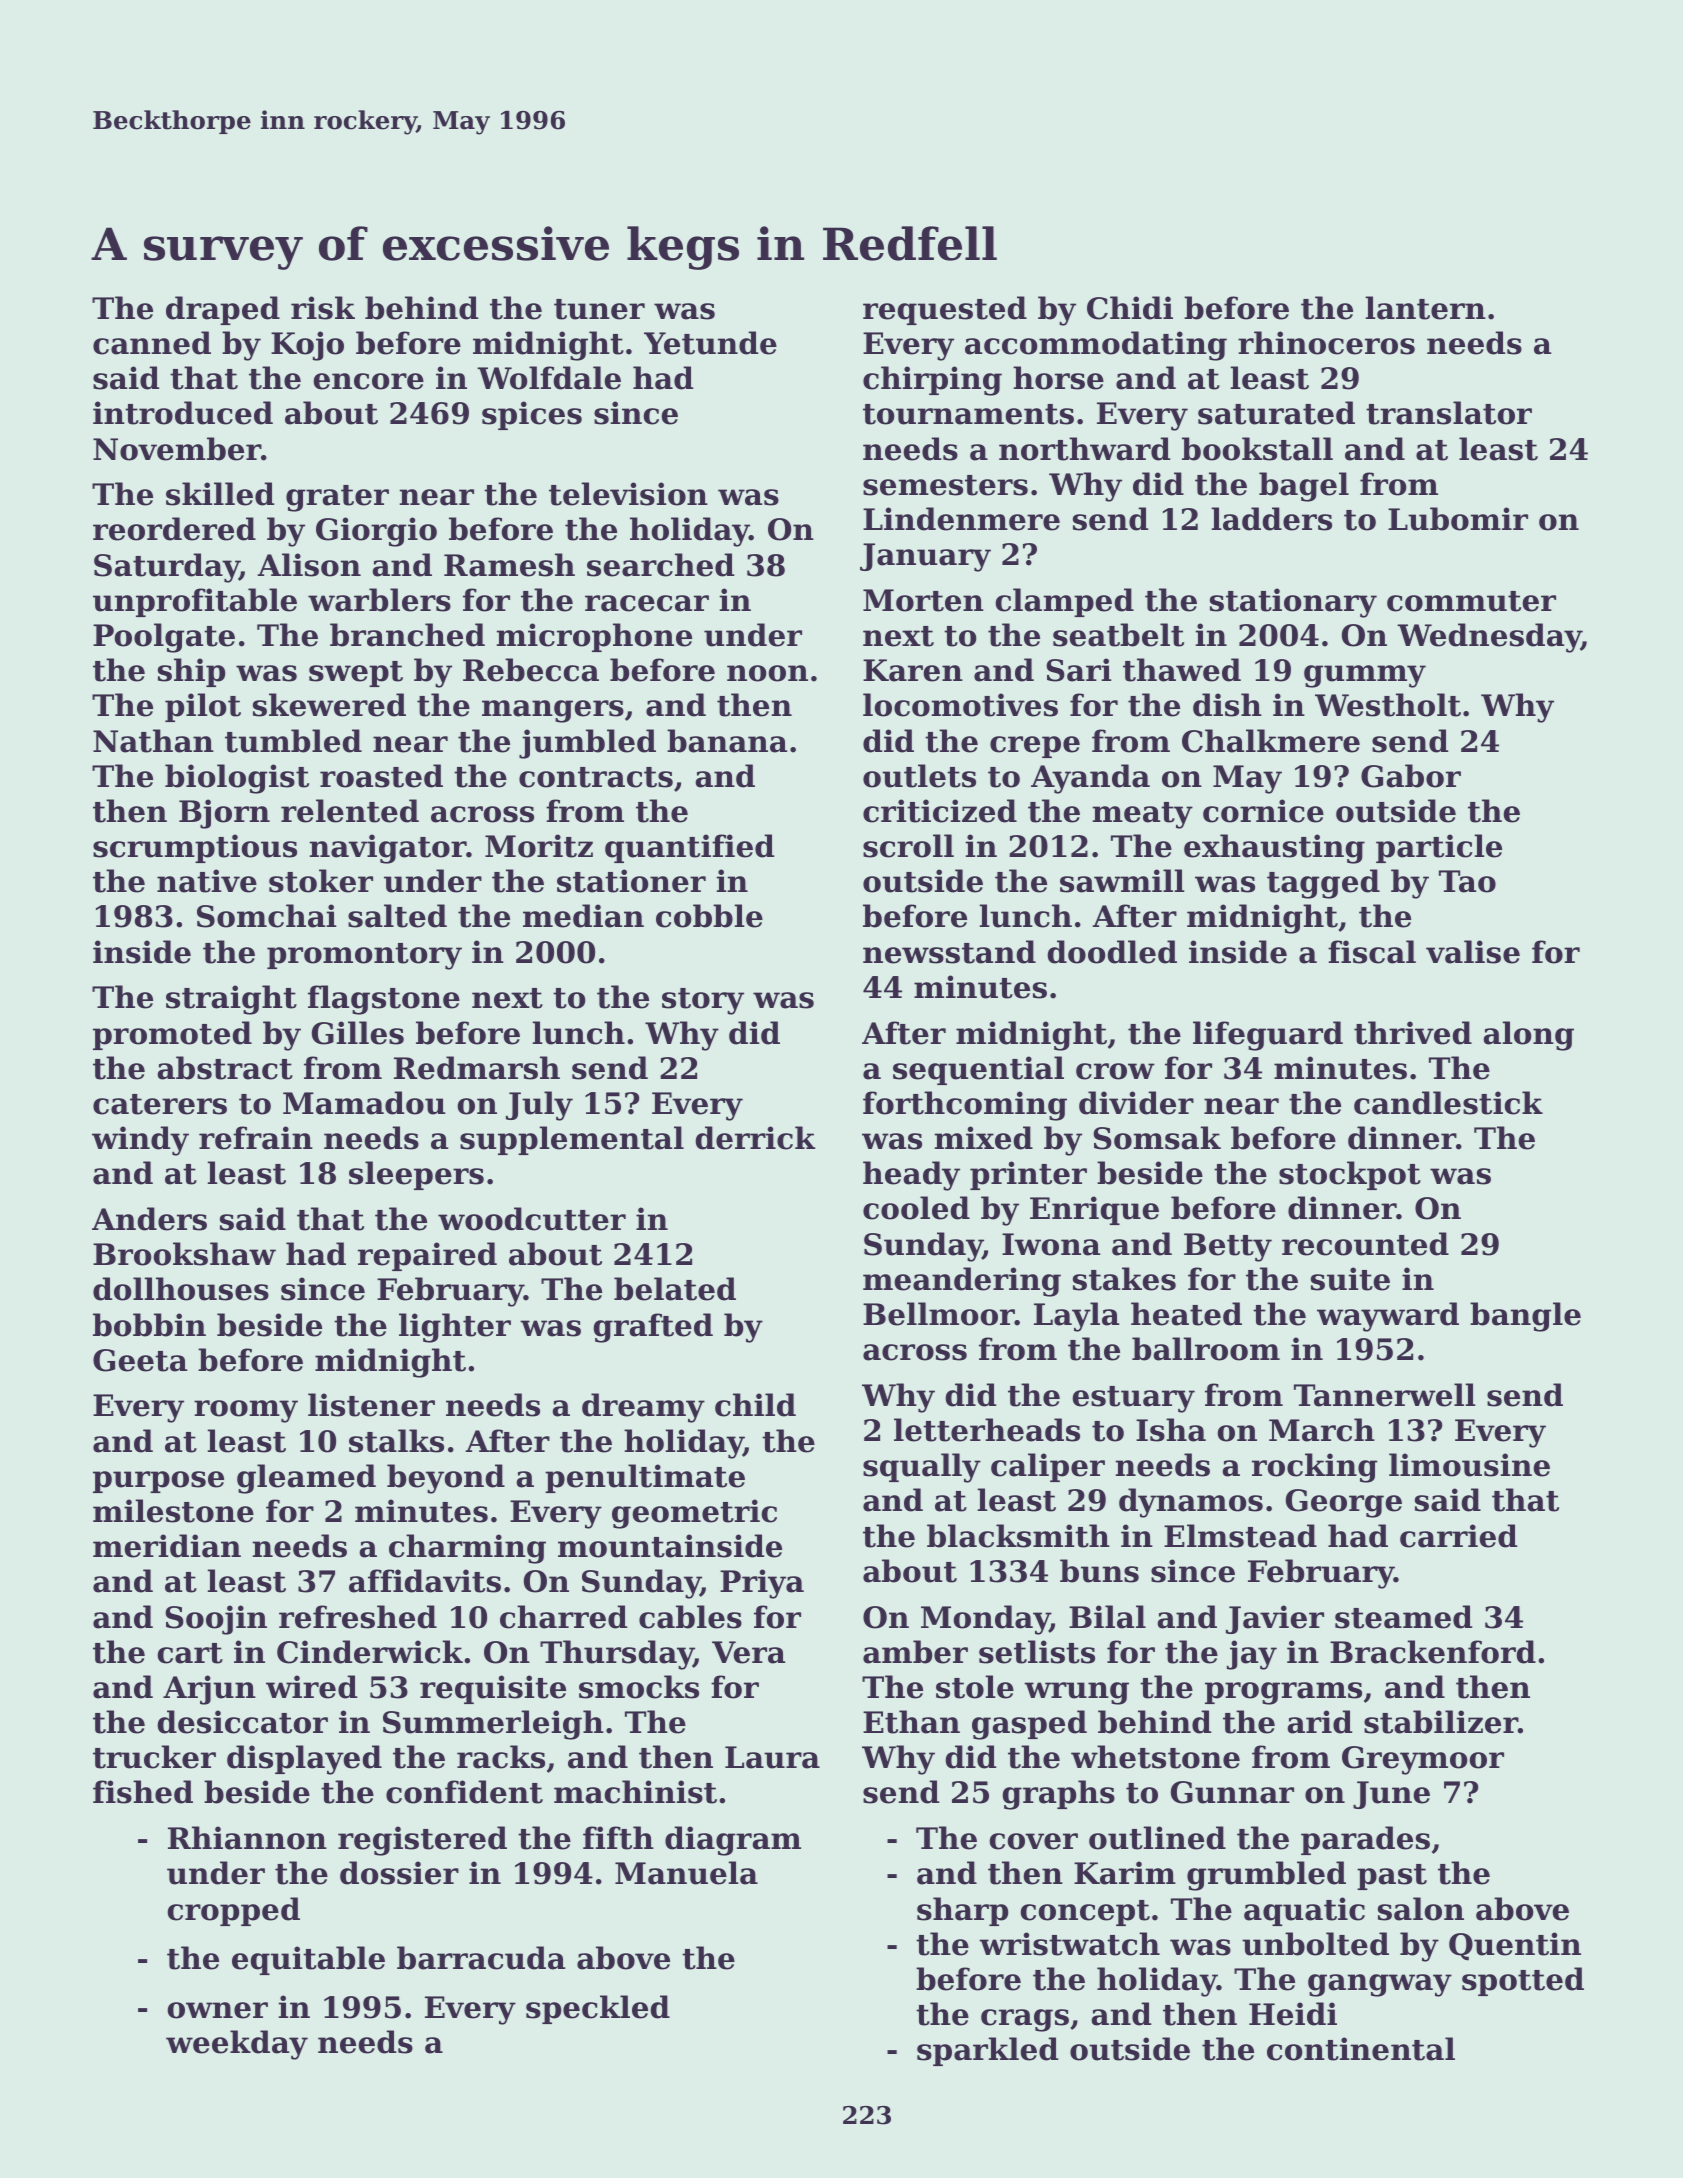 The width and height of the screenshot is (1683, 2178). What do you see at coordinates (962, 1911) in the screenshot?
I see `sharp` at bounding box center [962, 1911].
